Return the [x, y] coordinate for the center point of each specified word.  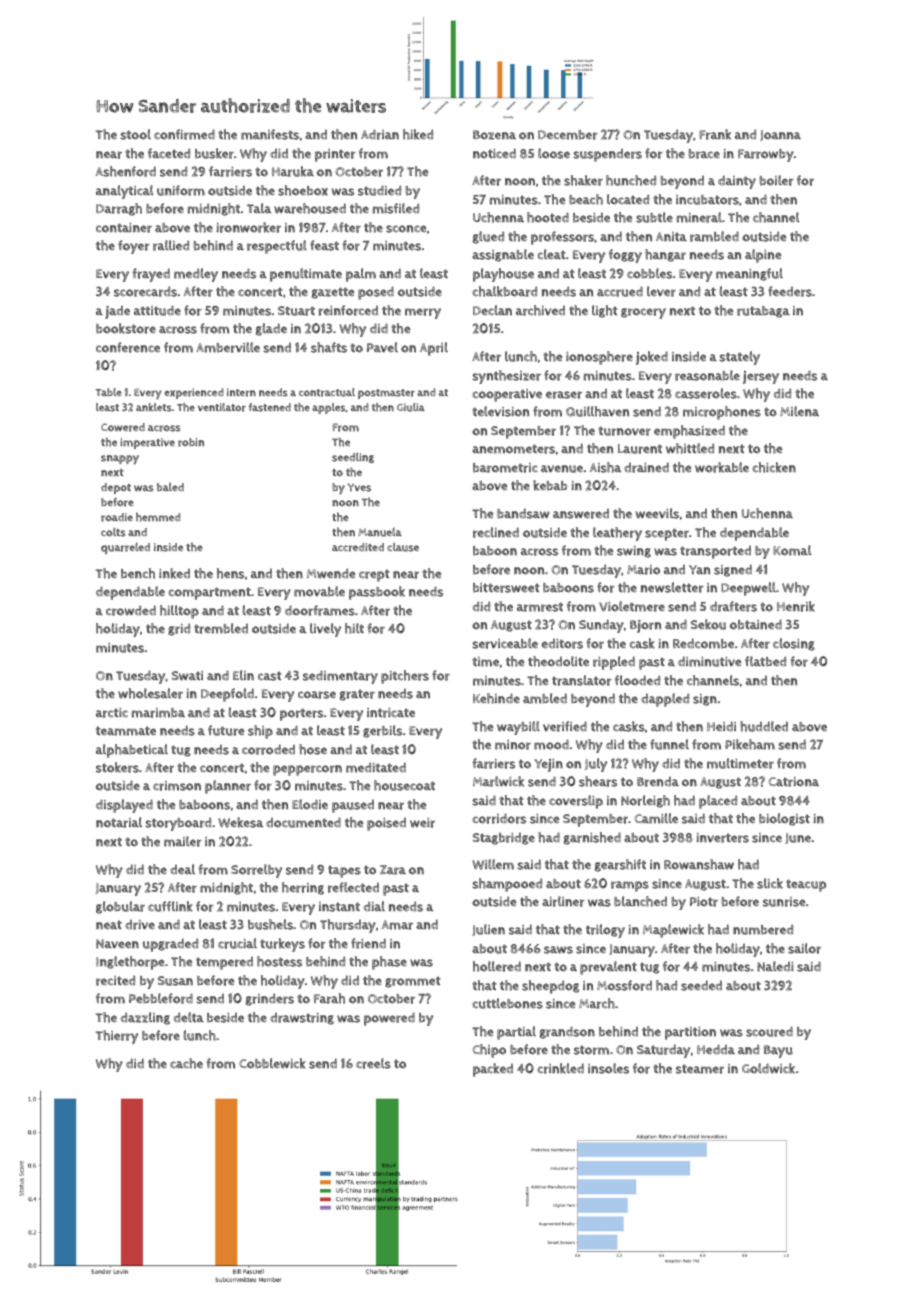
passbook [377, 593]
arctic [112, 713]
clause [403, 547]
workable [722, 467]
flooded [637, 680]
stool [135, 134]
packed [493, 1070]
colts [113, 532]
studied [379, 190]
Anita [671, 236]
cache [186, 1063]
